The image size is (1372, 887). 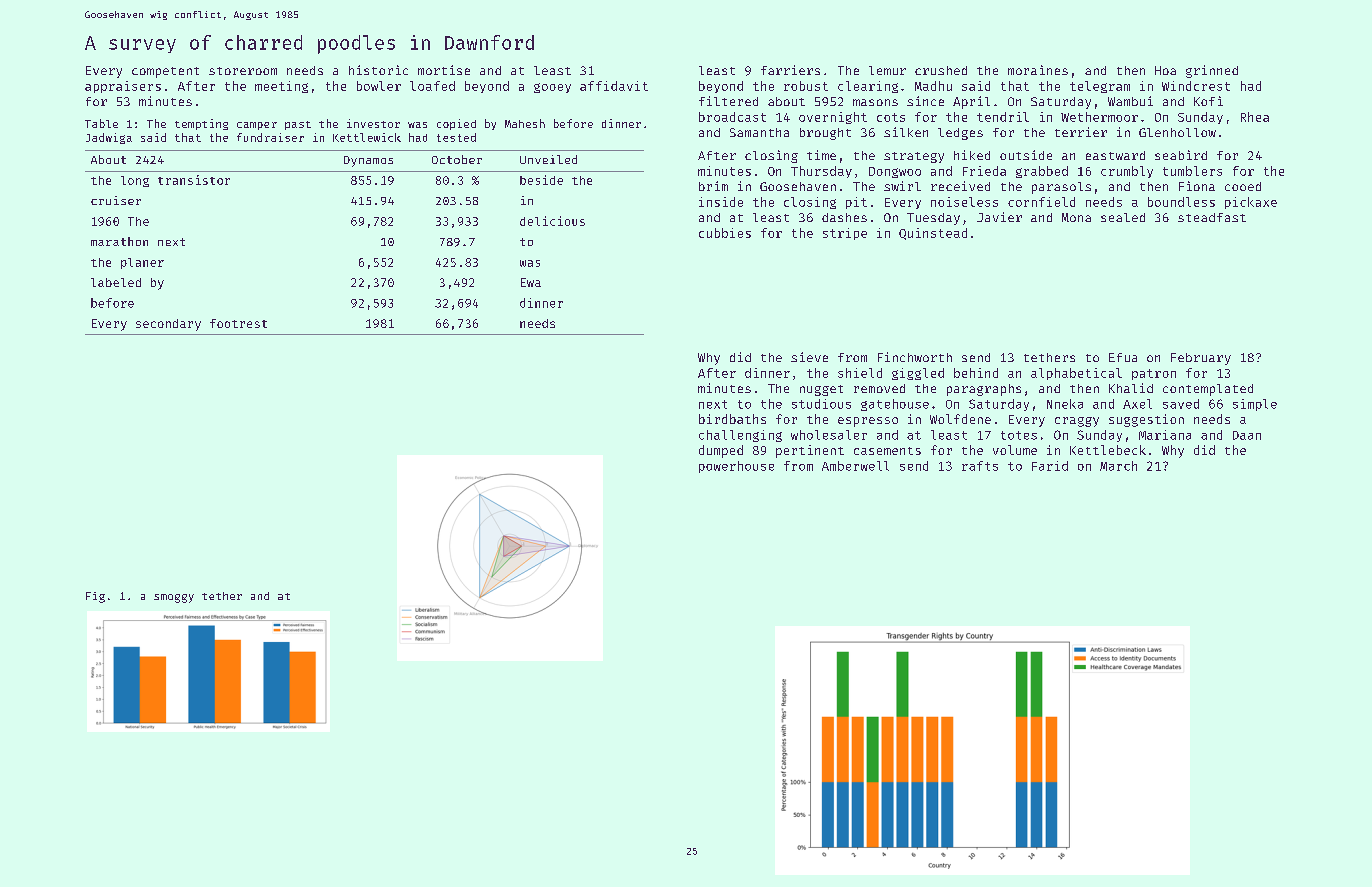 I want to click on time, so click(x=821, y=155).
